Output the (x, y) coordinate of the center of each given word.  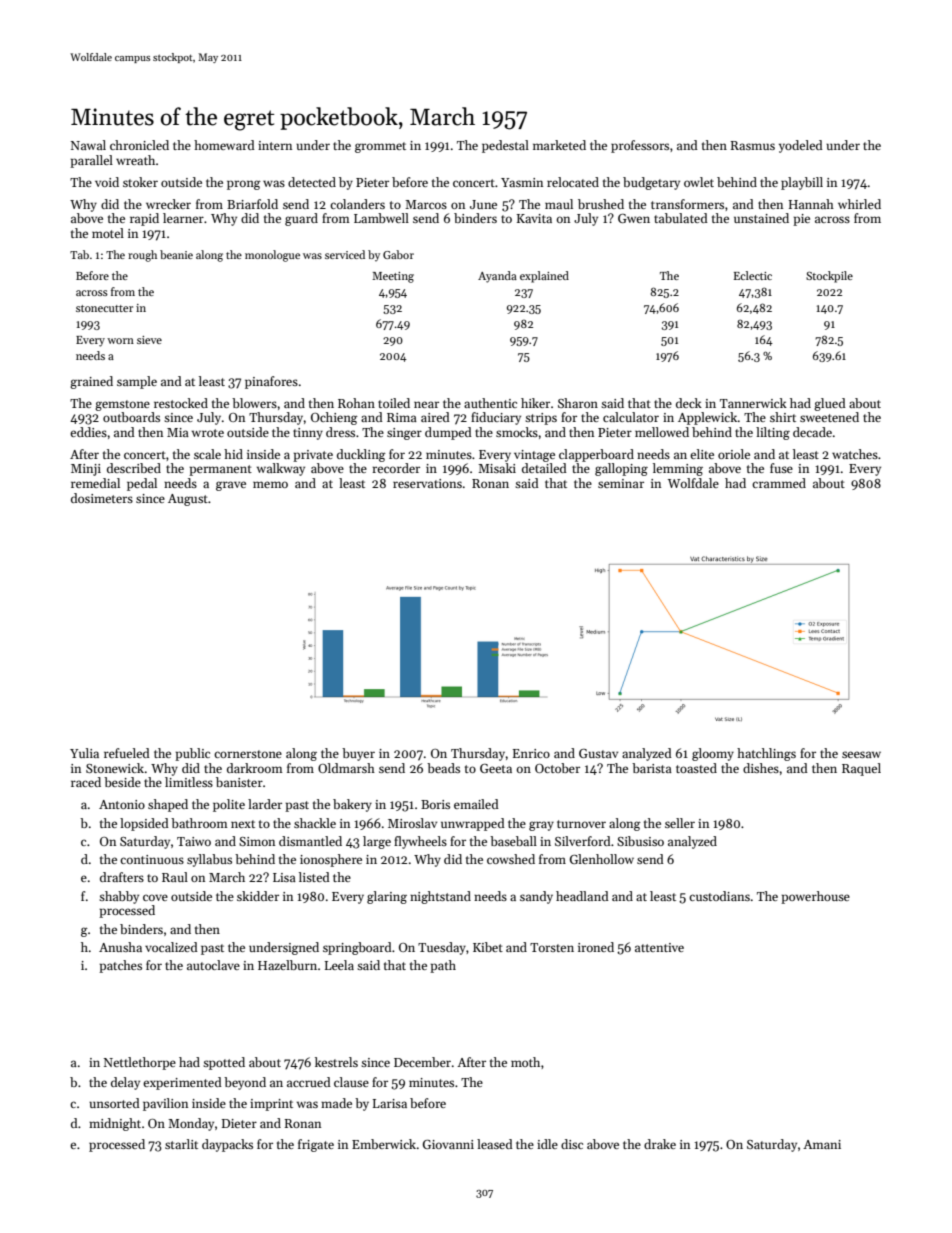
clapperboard (596, 455)
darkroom (255, 768)
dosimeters (102, 498)
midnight (115, 1124)
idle (547, 1144)
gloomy (713, 754)
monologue (272, 256)
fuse (781, 468)
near (426, 404)
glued (830, 404)
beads (443, 768)
